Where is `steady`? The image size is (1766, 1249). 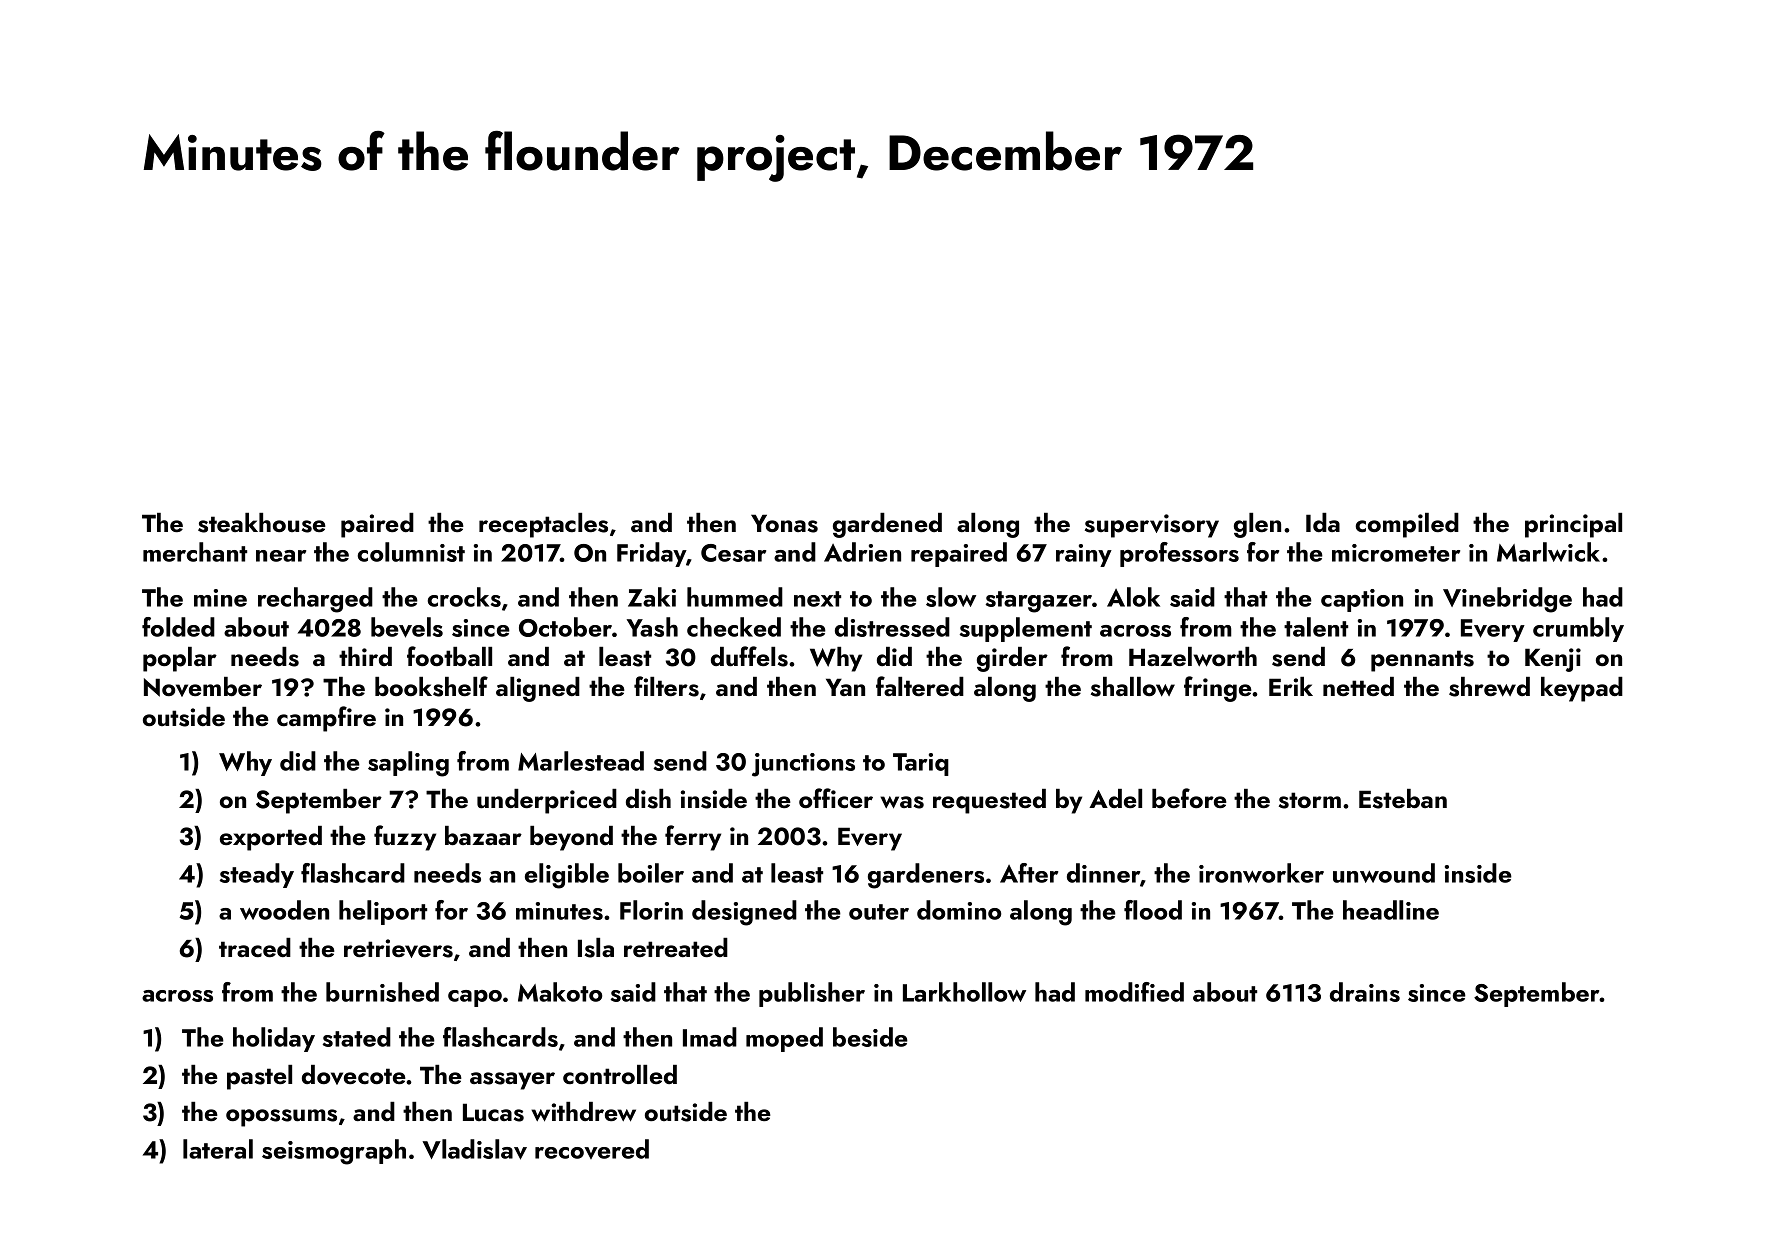
steady is located at coordinates (257, 875).
